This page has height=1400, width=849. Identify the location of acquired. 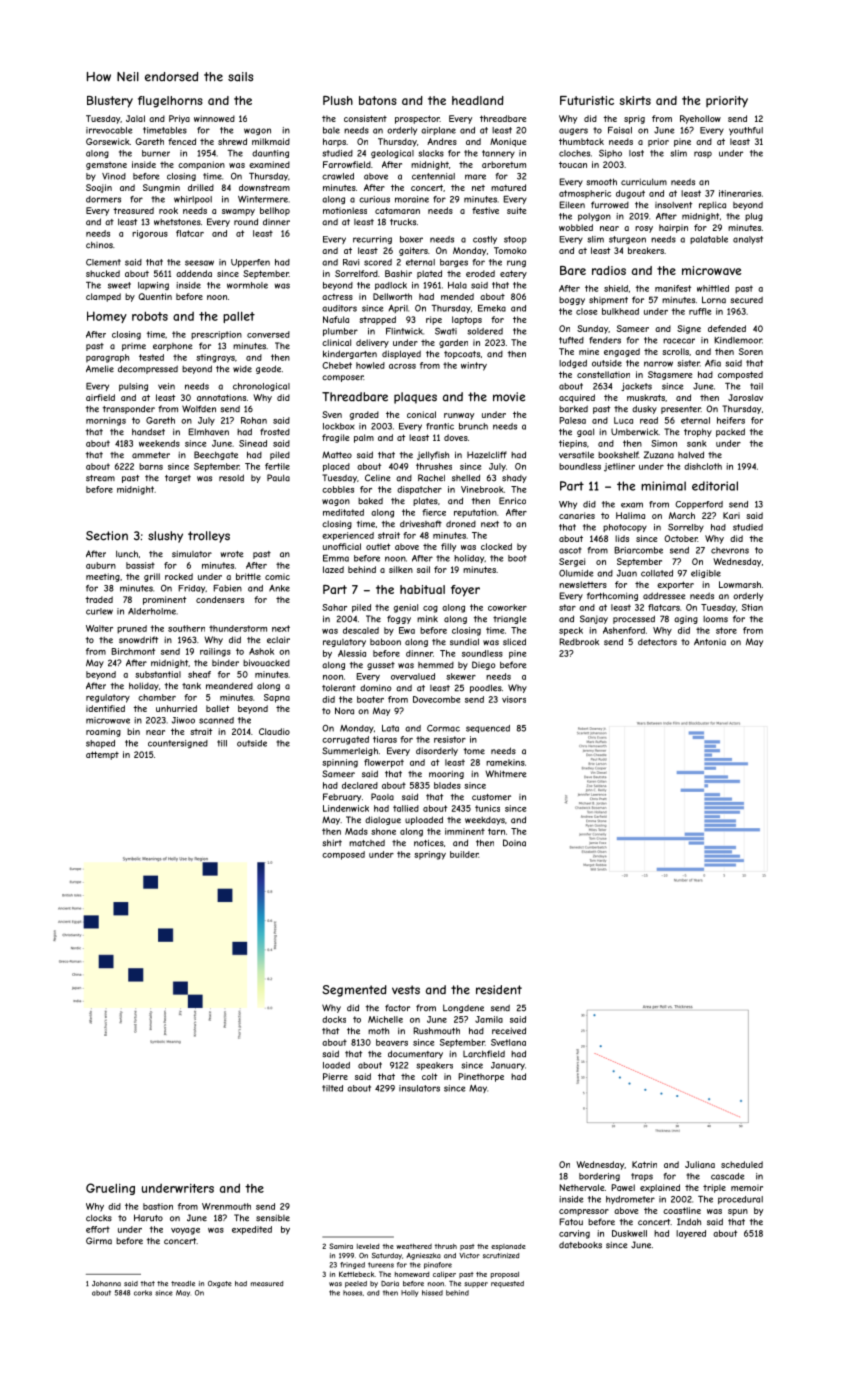
(577, 398).
